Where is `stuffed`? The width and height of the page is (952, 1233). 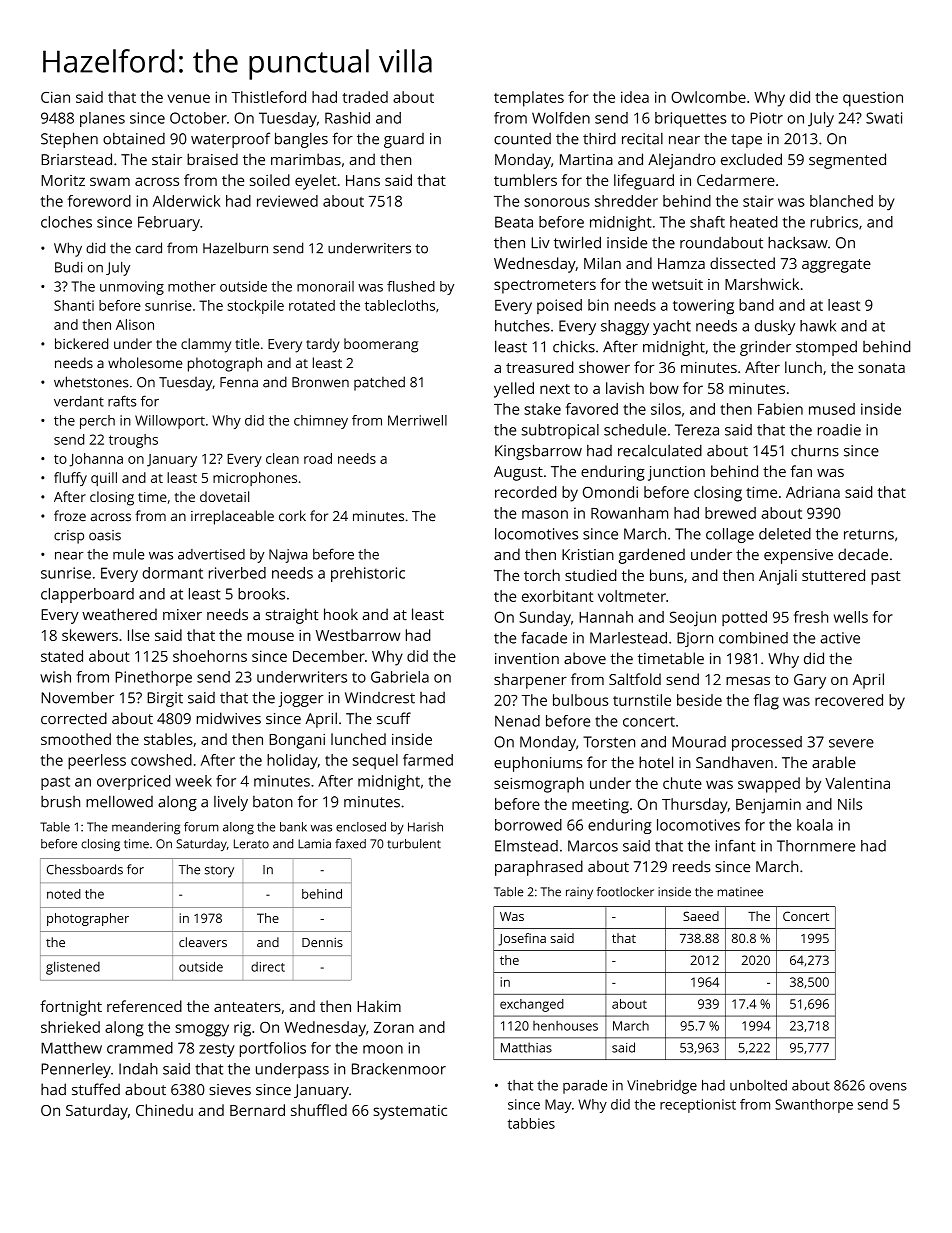
stuffed is located at coordinates (96, 1089).
